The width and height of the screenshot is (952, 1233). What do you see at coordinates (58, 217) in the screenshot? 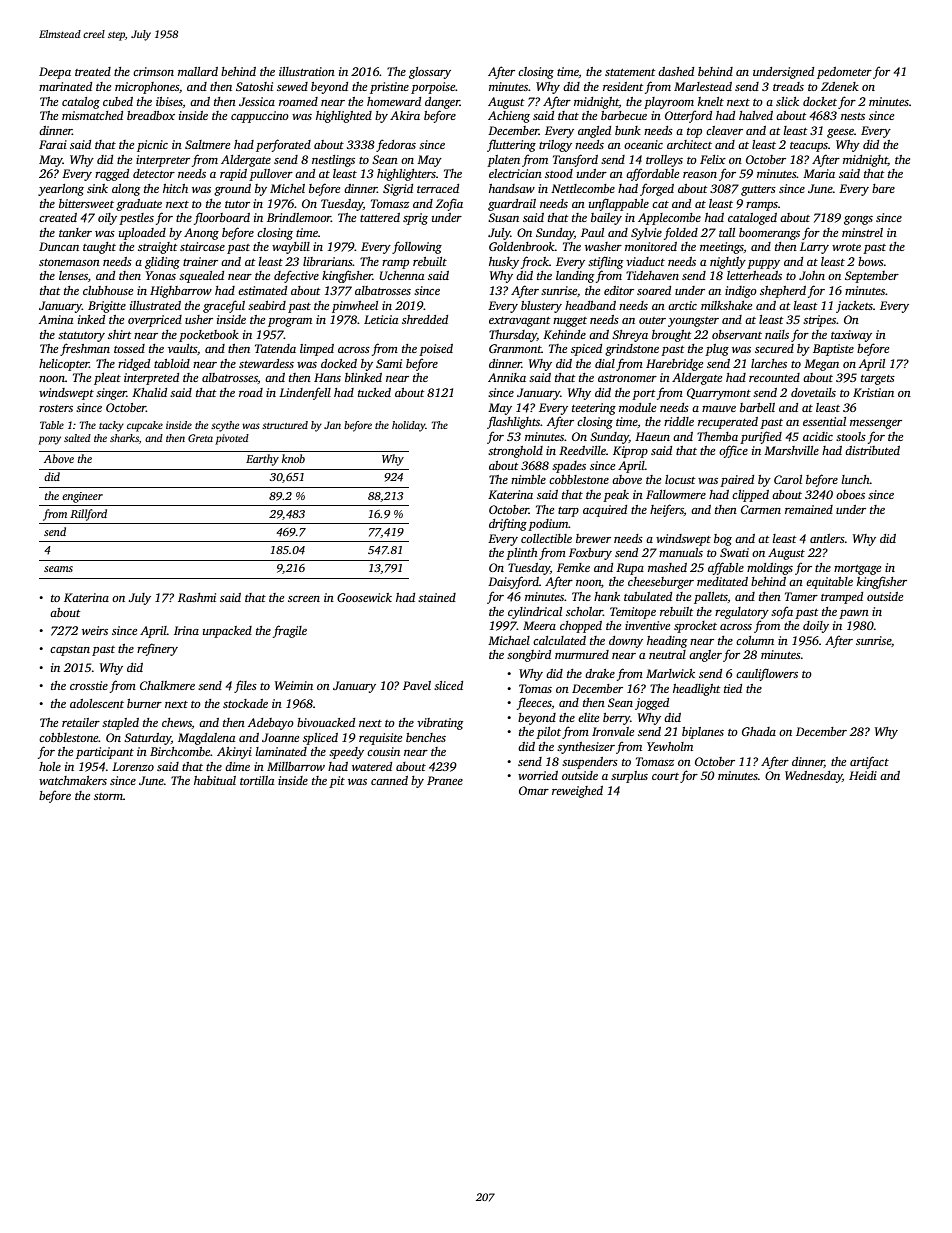
I see `created` at bounding box center [58, 217].
